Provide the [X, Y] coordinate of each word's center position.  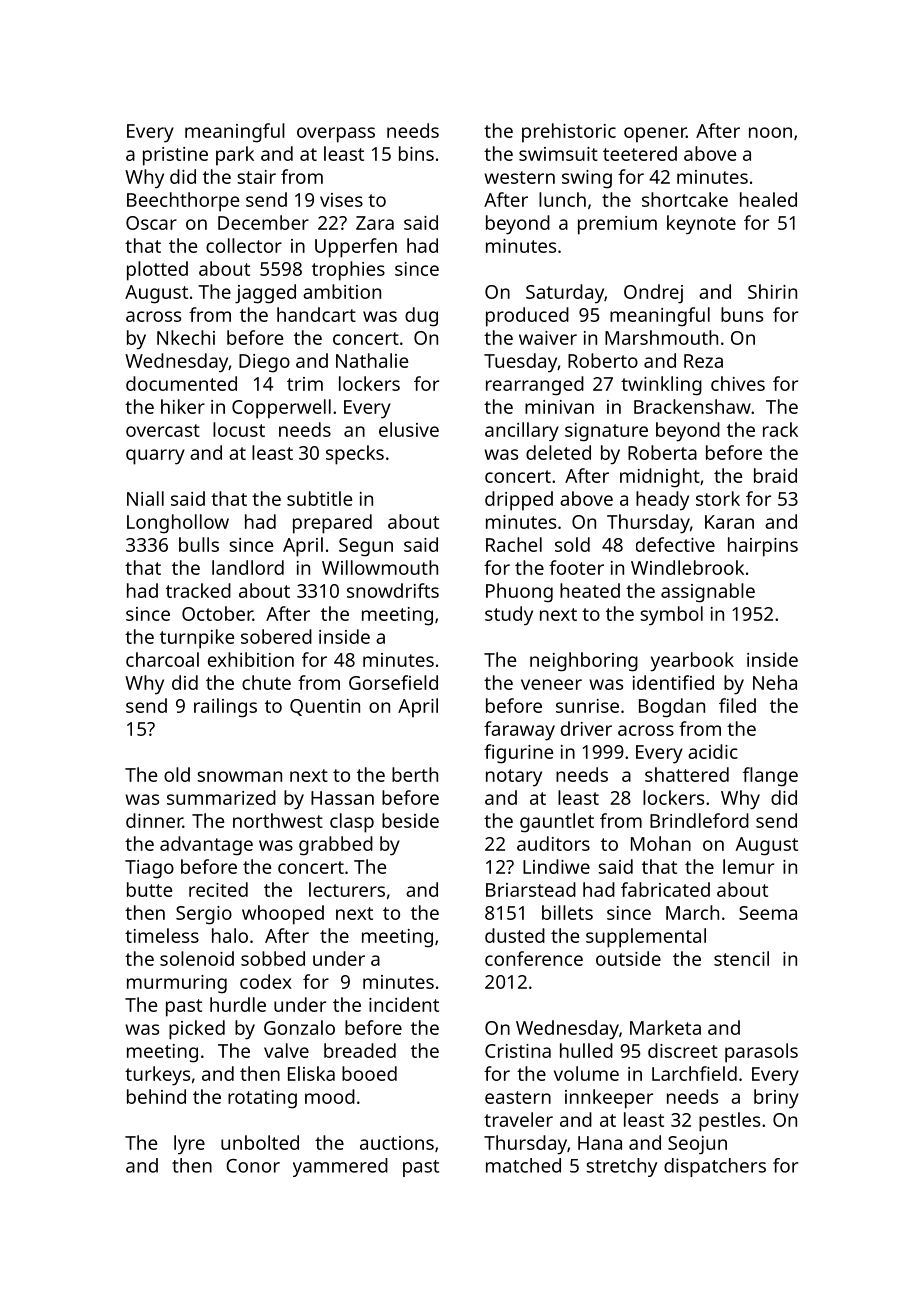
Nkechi [186, 337]
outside [628, 958]
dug [421, 317]
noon [770, 132]
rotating [262, 1099]
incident [404, 1004]
